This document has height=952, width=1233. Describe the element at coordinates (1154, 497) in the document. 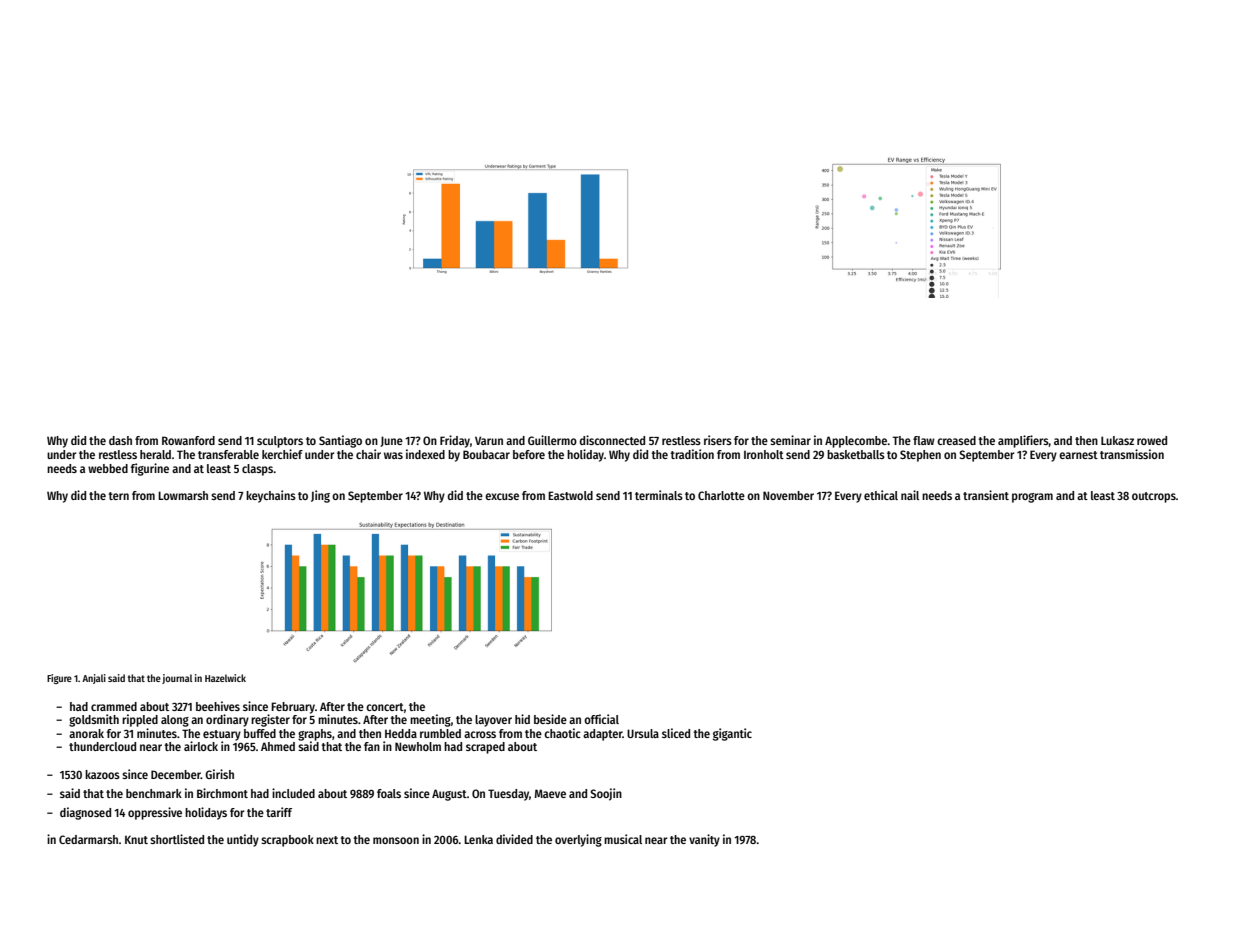

I see `outcrops` at that location.
